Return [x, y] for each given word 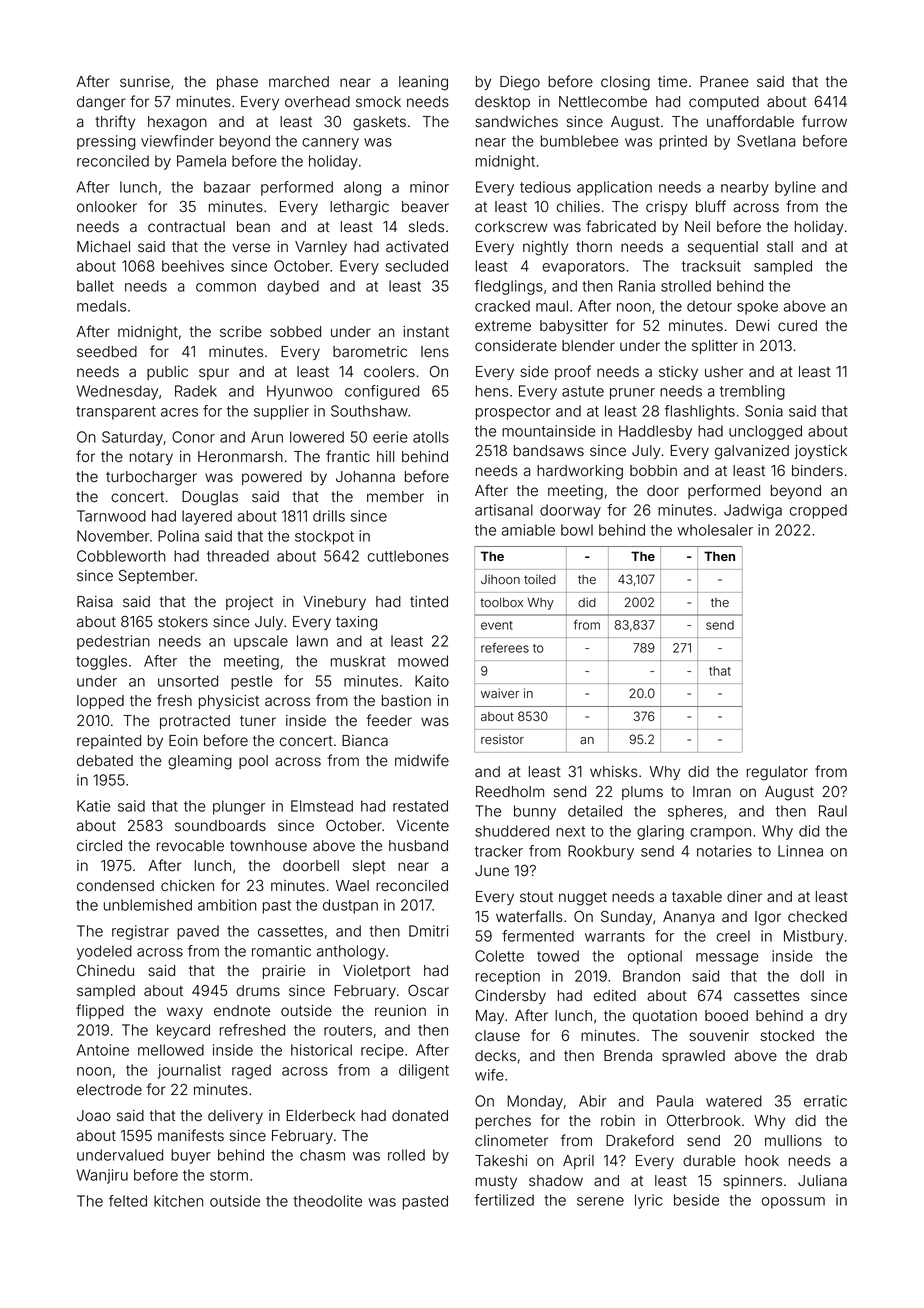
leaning [423, 83]
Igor [768, 918]
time [672, 82]
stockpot [324, 537]
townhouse [268, 846]
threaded [238, 556]
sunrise [145, 82]
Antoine [103, 1050]
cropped [818, 511]
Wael [352, 886]
